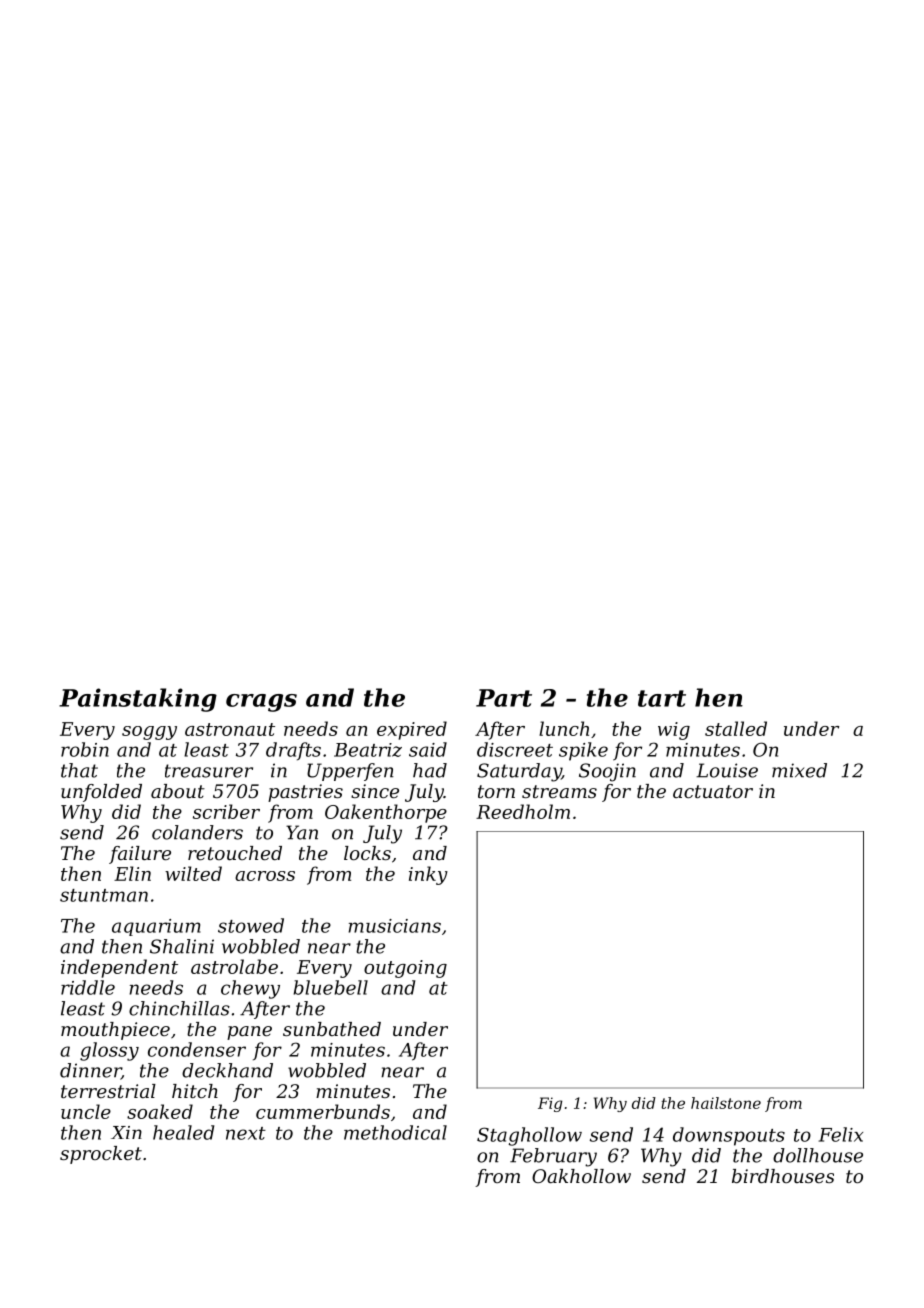 This screenshot has height=1308, width=924. I want to click on Painstaking, so click(138, 700).
